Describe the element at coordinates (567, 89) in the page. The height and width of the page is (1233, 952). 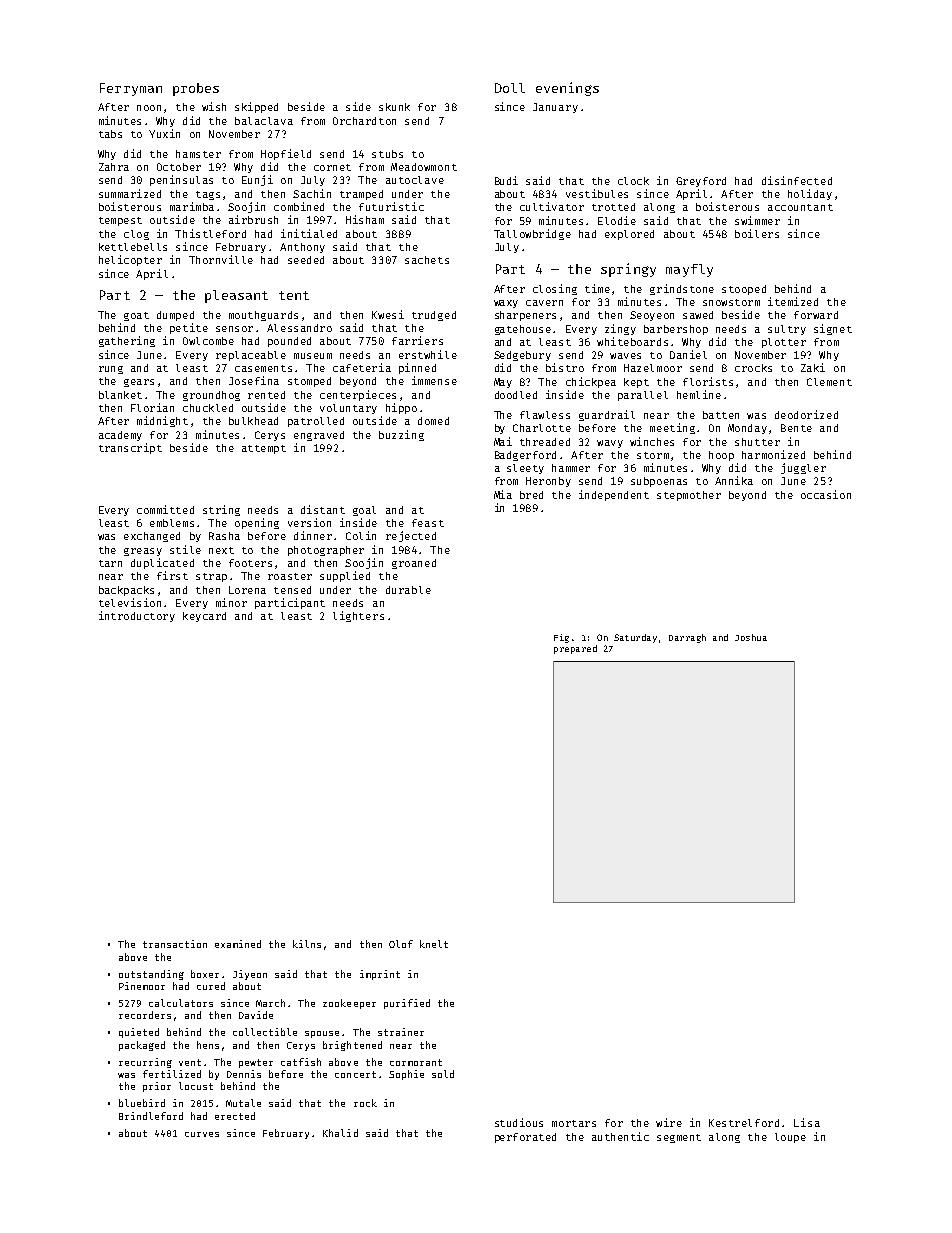
I see `evenings` at that location.
